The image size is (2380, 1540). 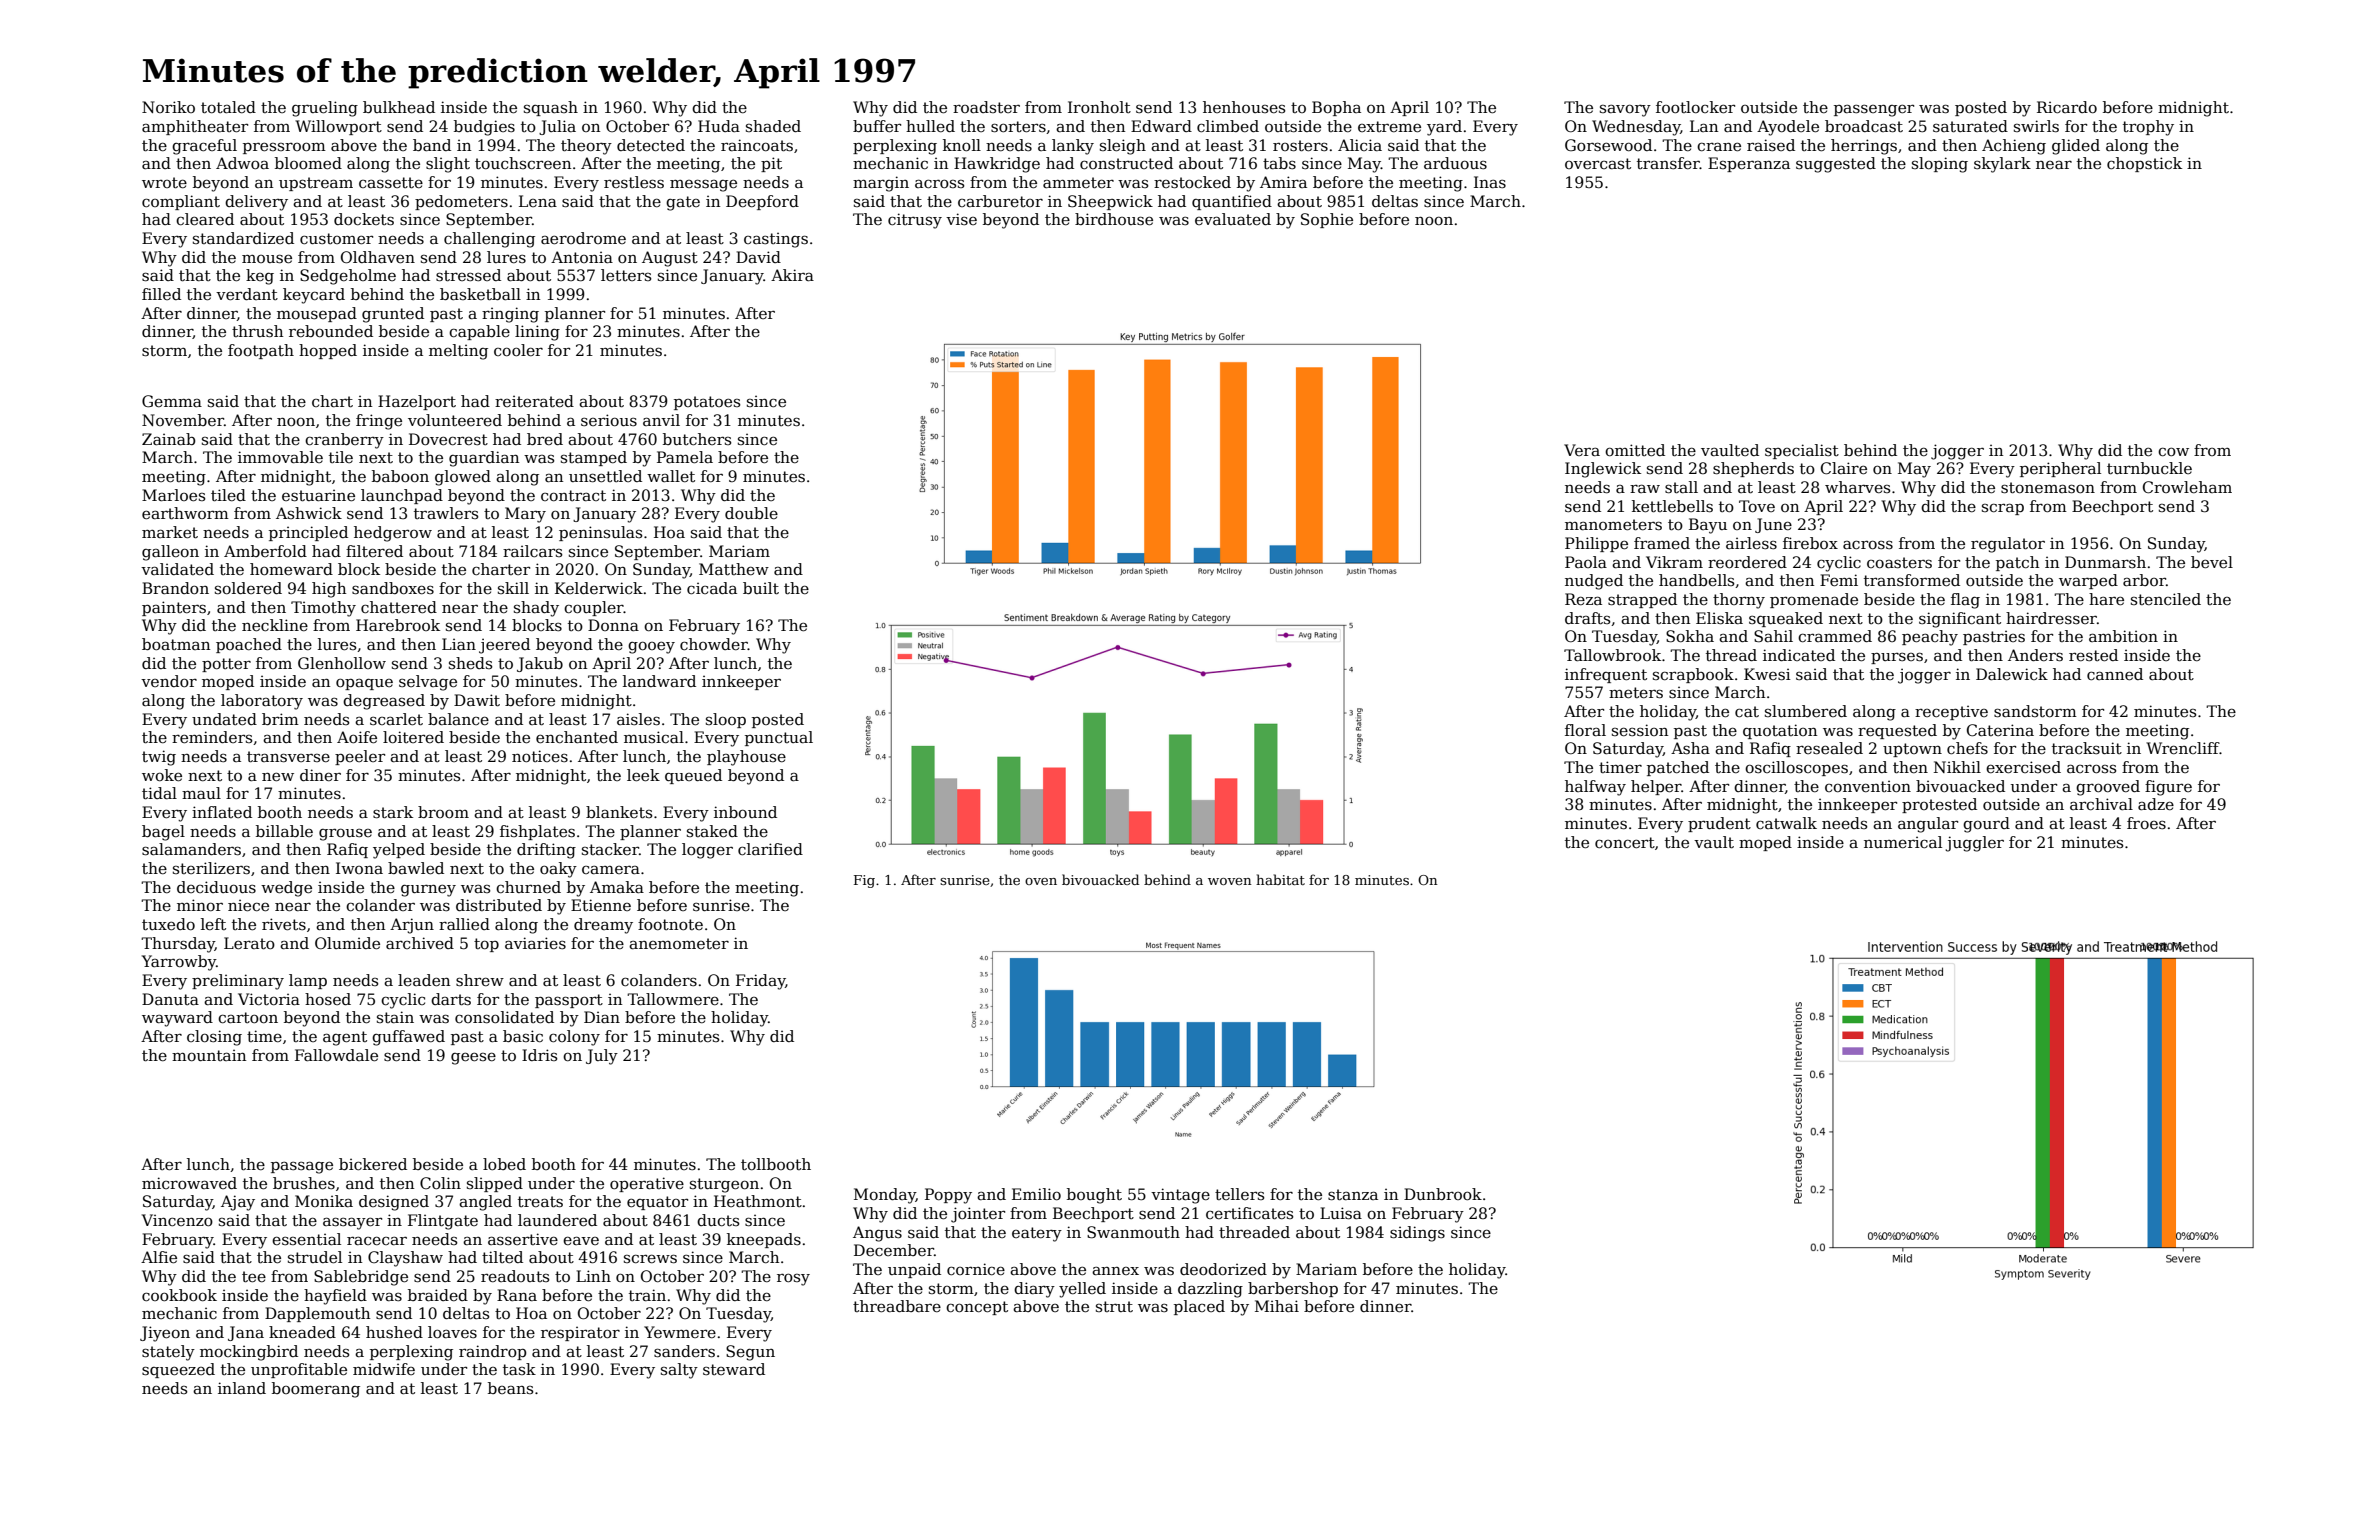 I want to click on Akira, so click(x=792, y=275).
